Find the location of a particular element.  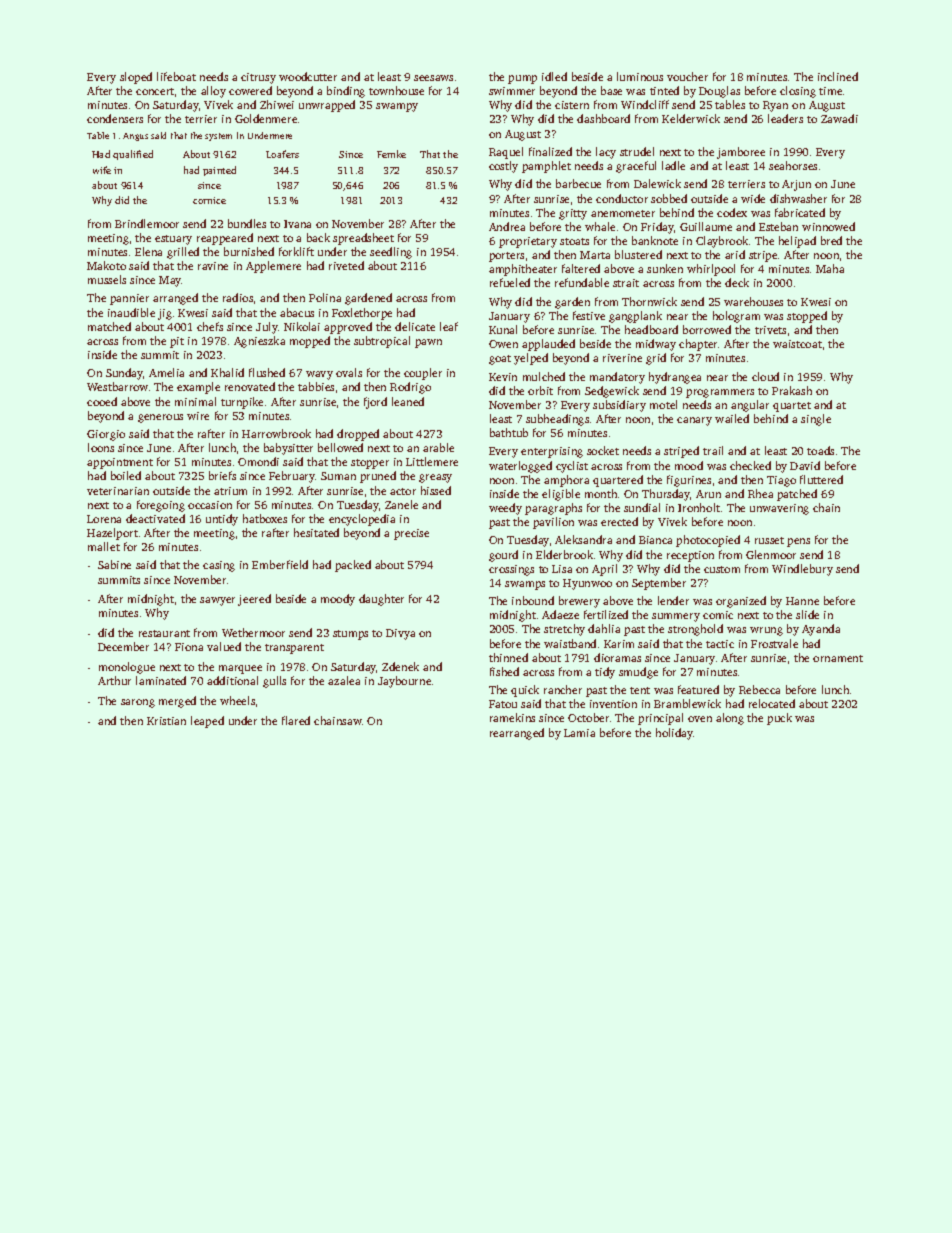

fjord is located at coordinates (375, 403).
